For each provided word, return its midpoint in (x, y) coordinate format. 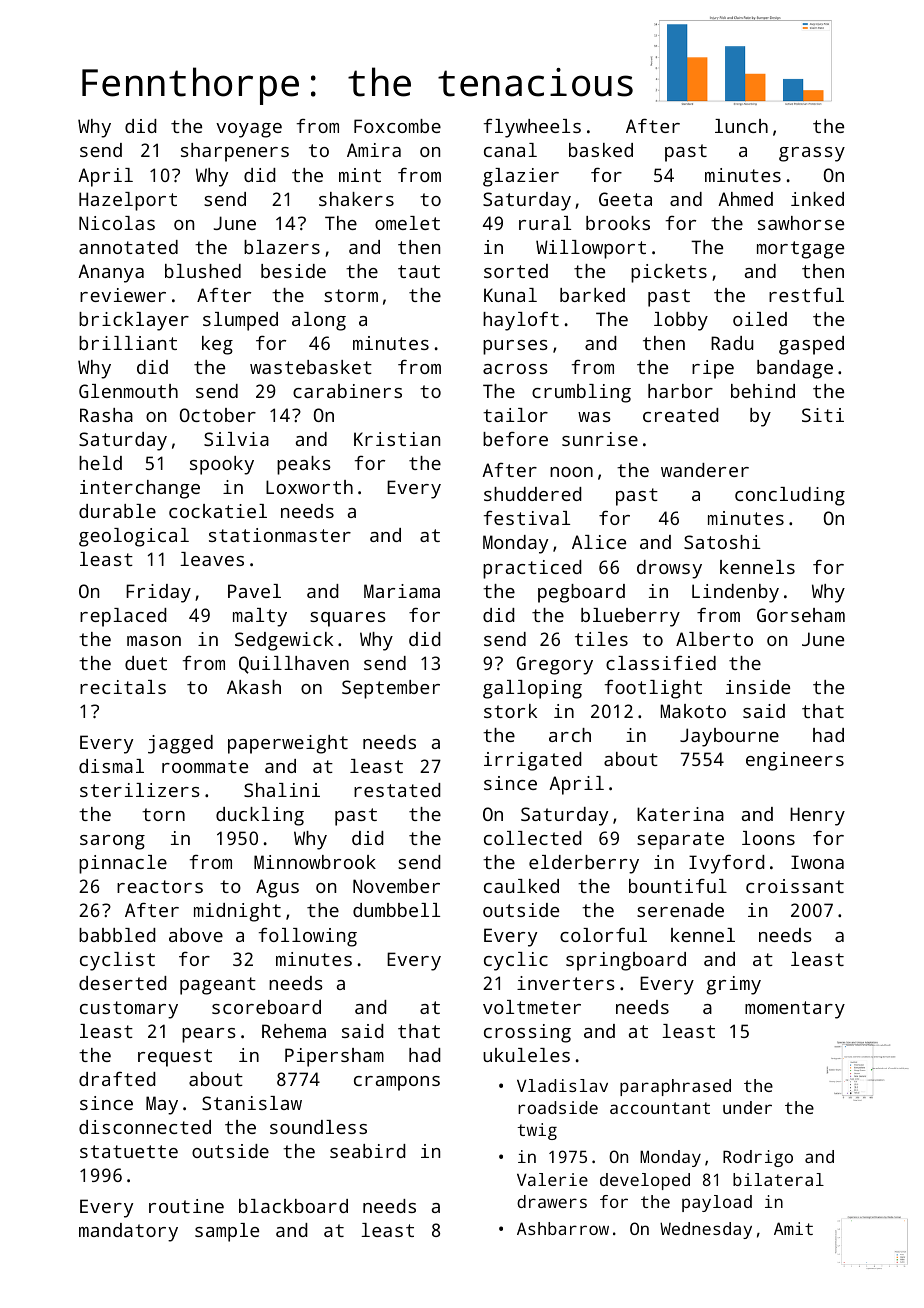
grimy (733, 985)
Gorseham (801, 615)
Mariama (402, 591)
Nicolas (117, 223)
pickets (669, 273)
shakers (356, 199)
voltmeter (532, 1007)
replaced (123, 617)
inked (817, 199)
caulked (521, 886)
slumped (240, 321)
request (175, 1058)
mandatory (128, 1232)
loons (768, 838)
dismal (111, 766)
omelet (407, 223)
